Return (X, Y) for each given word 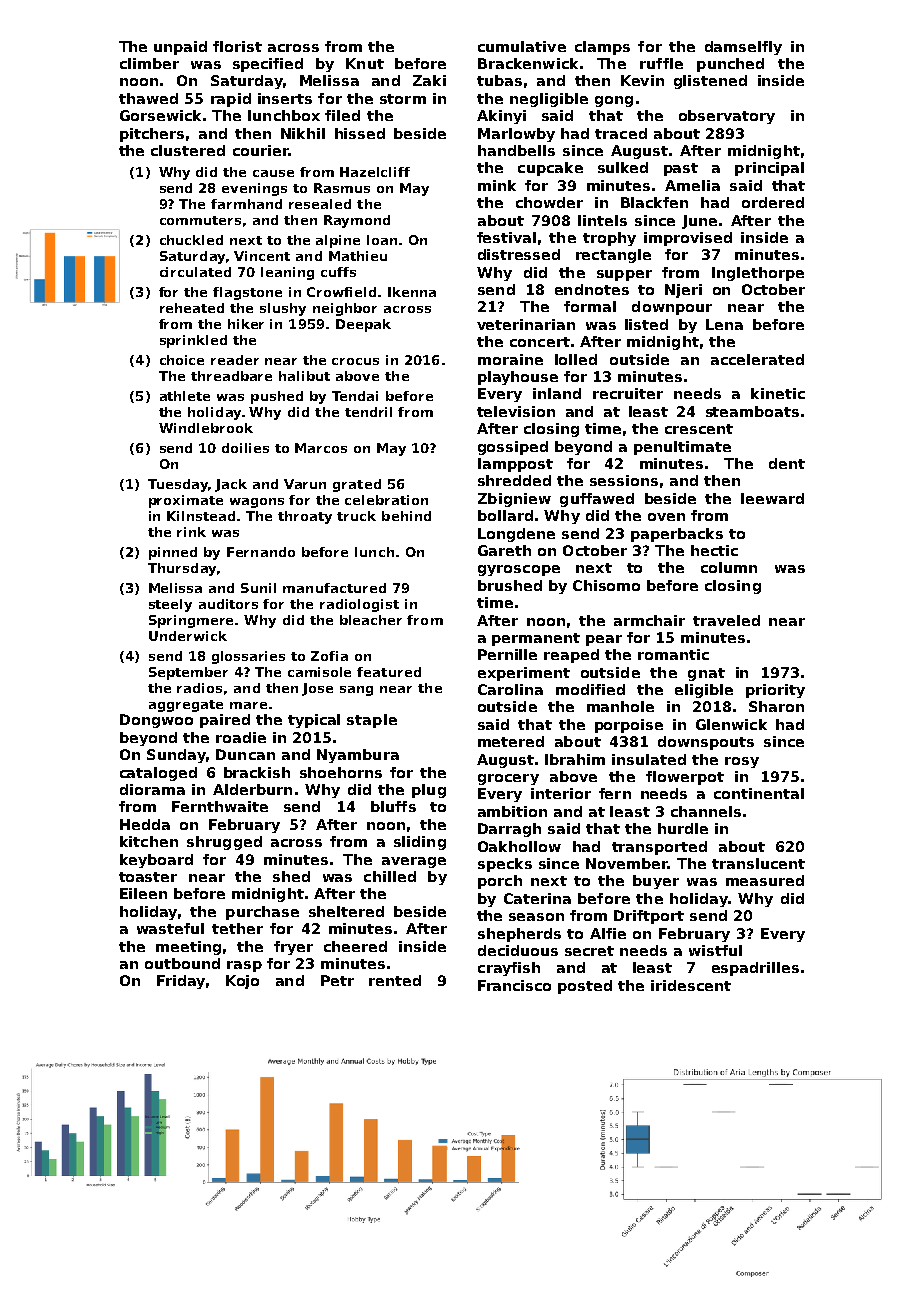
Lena (724, 324)
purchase (262, 913)
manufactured (334, 588)
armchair (649, 620)
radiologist (359, 605)
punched (730, 65)
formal (590, 306)
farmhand (246, 204)
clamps (602, 48)
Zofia (329, 656)
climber (149, 63)
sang (356, 691)
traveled (726, 620)
